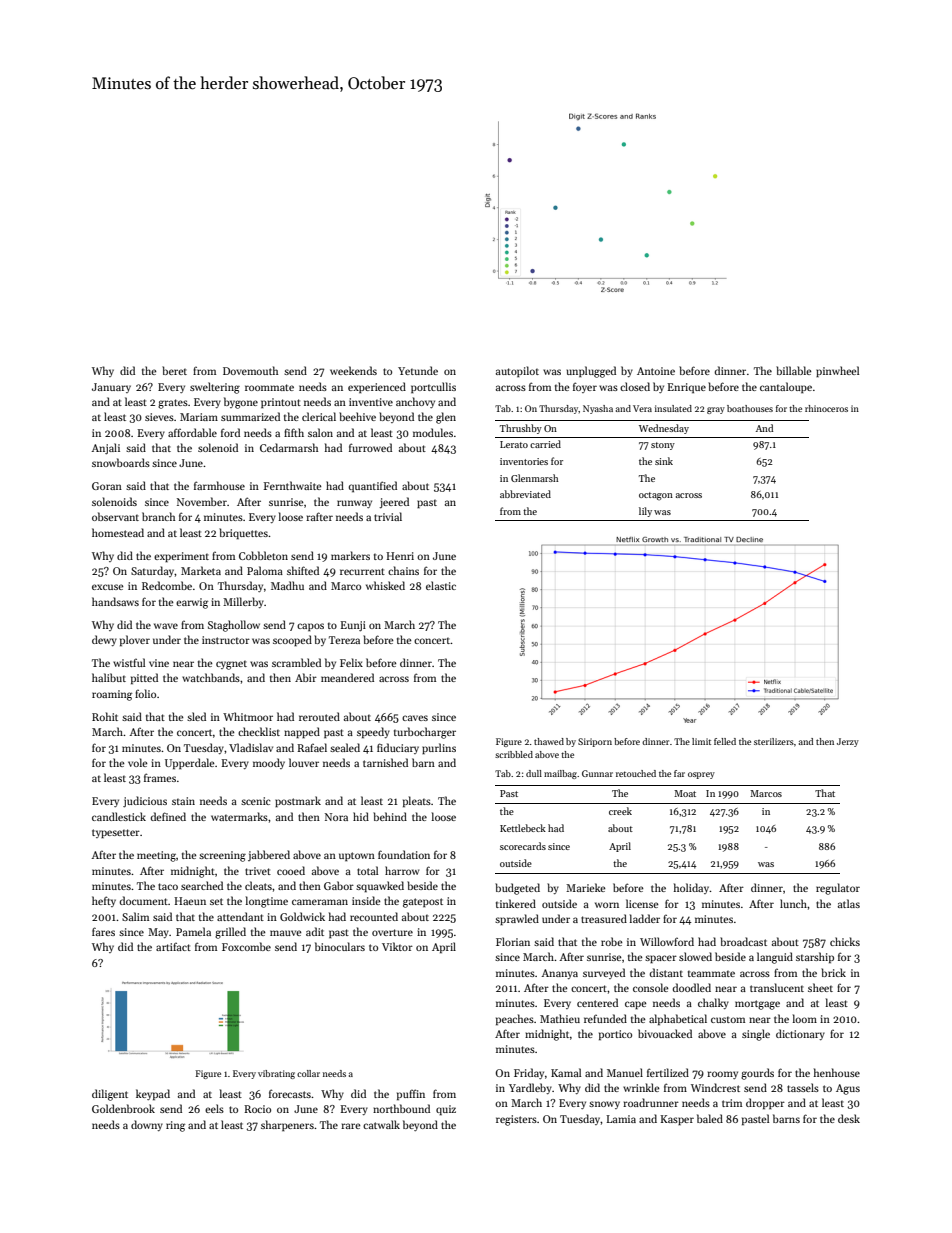  Describe the element at coordinates (656, 371) in the screenshot. I see `Antoine` at that location.
